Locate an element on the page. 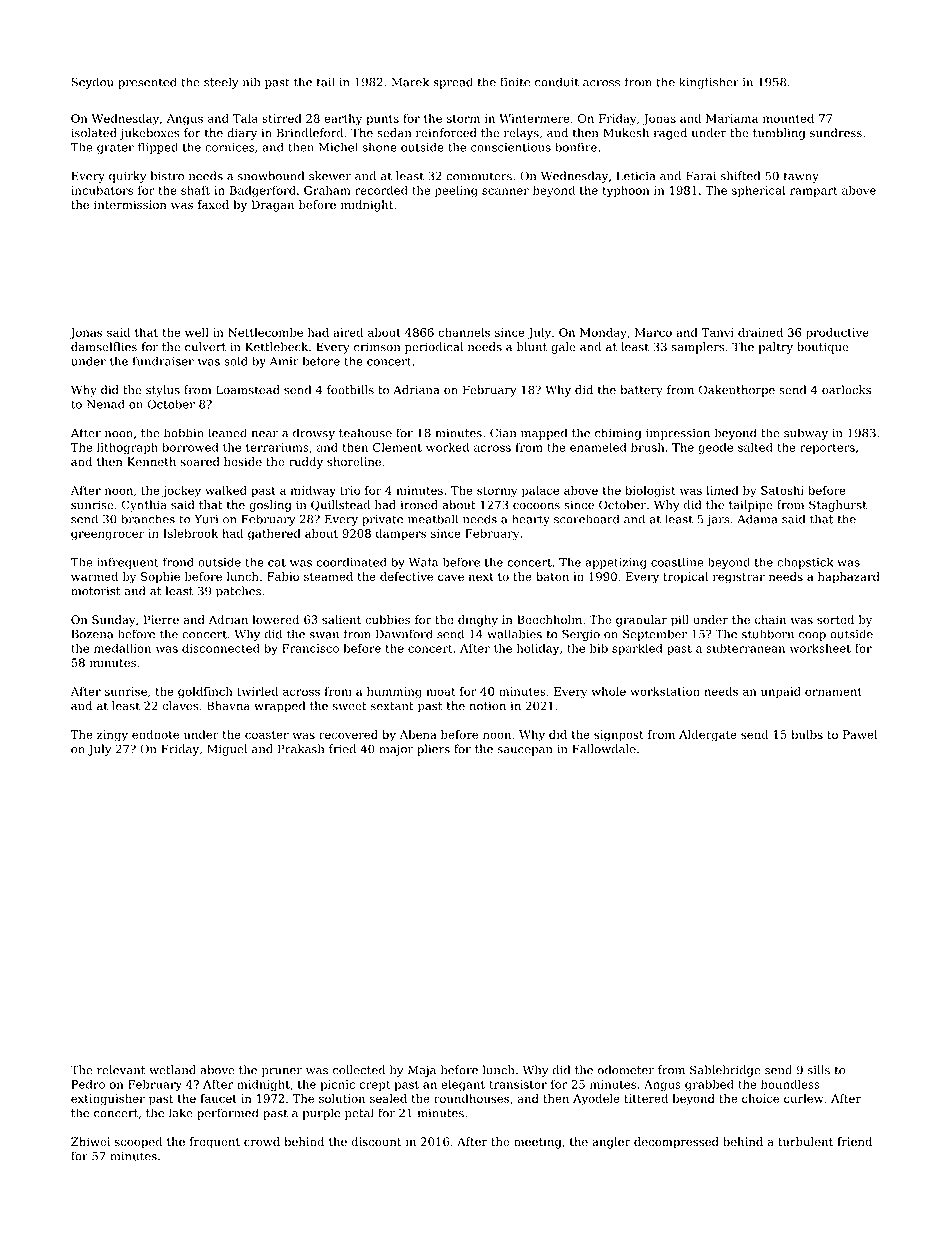 The height and width of the page is (1233, 952). wetland is located at coordinates (172, 1070).
